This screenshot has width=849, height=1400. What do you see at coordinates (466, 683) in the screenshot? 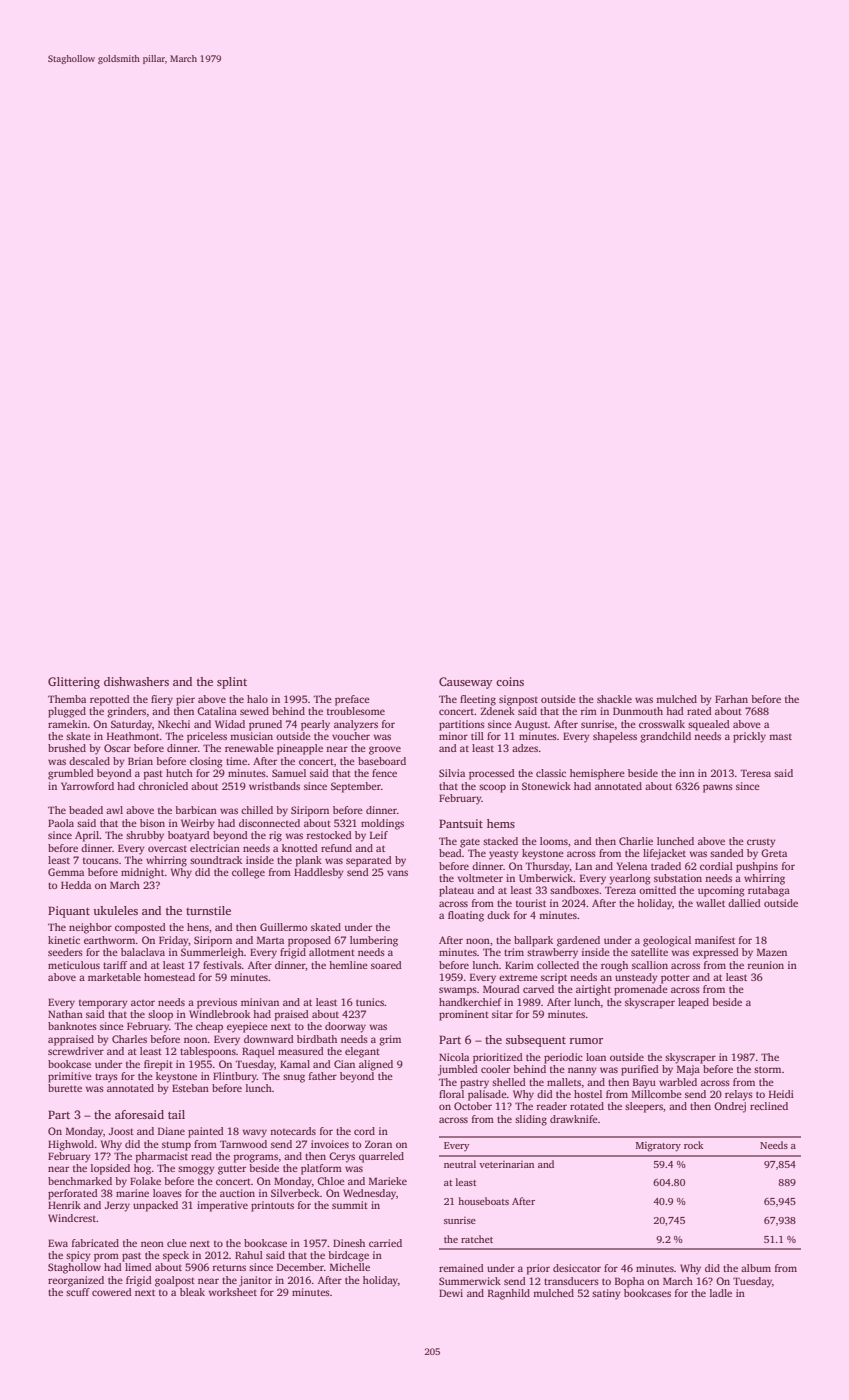
I see `Causeway` at bounding box center [466, 683].
